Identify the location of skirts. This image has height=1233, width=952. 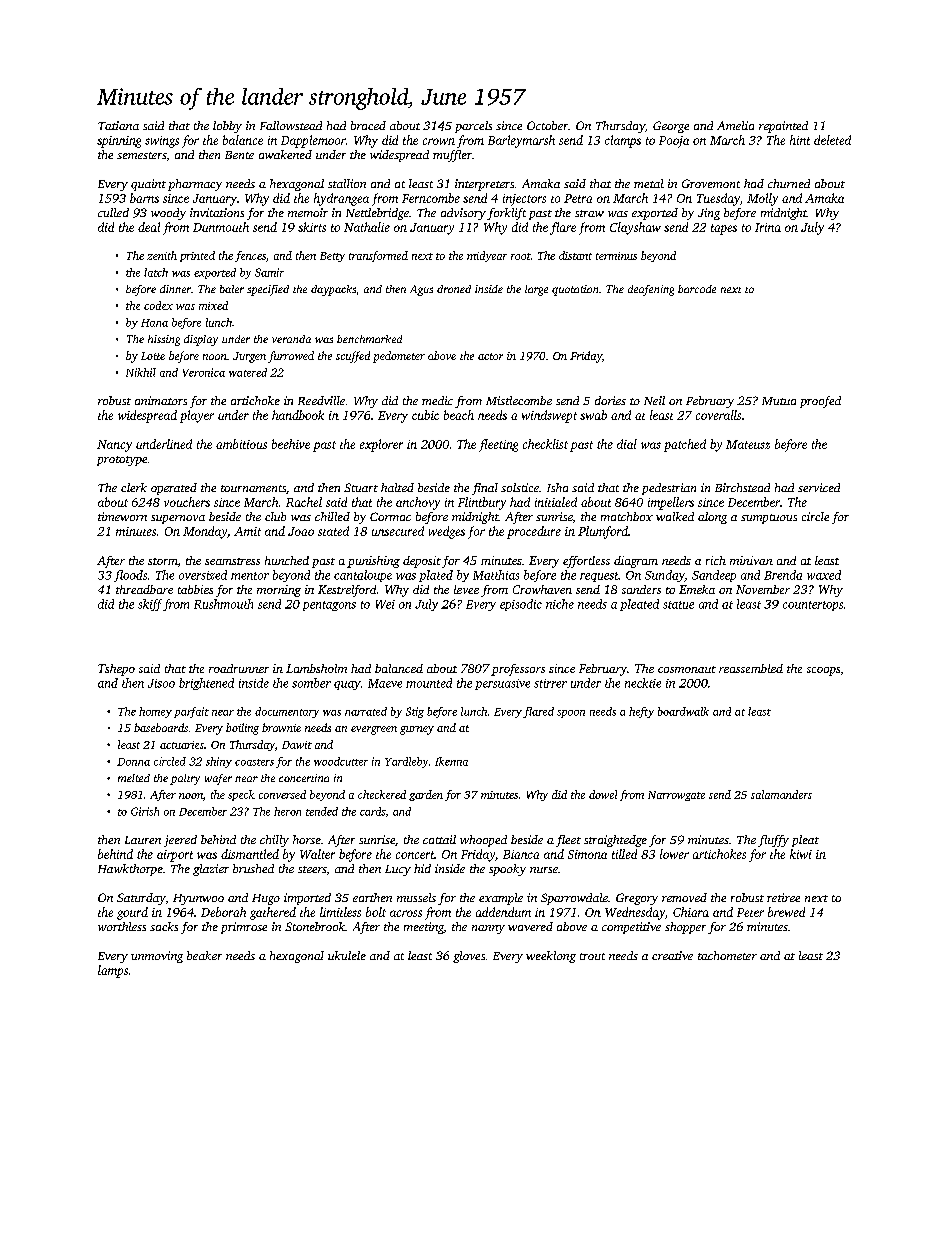
(312, 227).
